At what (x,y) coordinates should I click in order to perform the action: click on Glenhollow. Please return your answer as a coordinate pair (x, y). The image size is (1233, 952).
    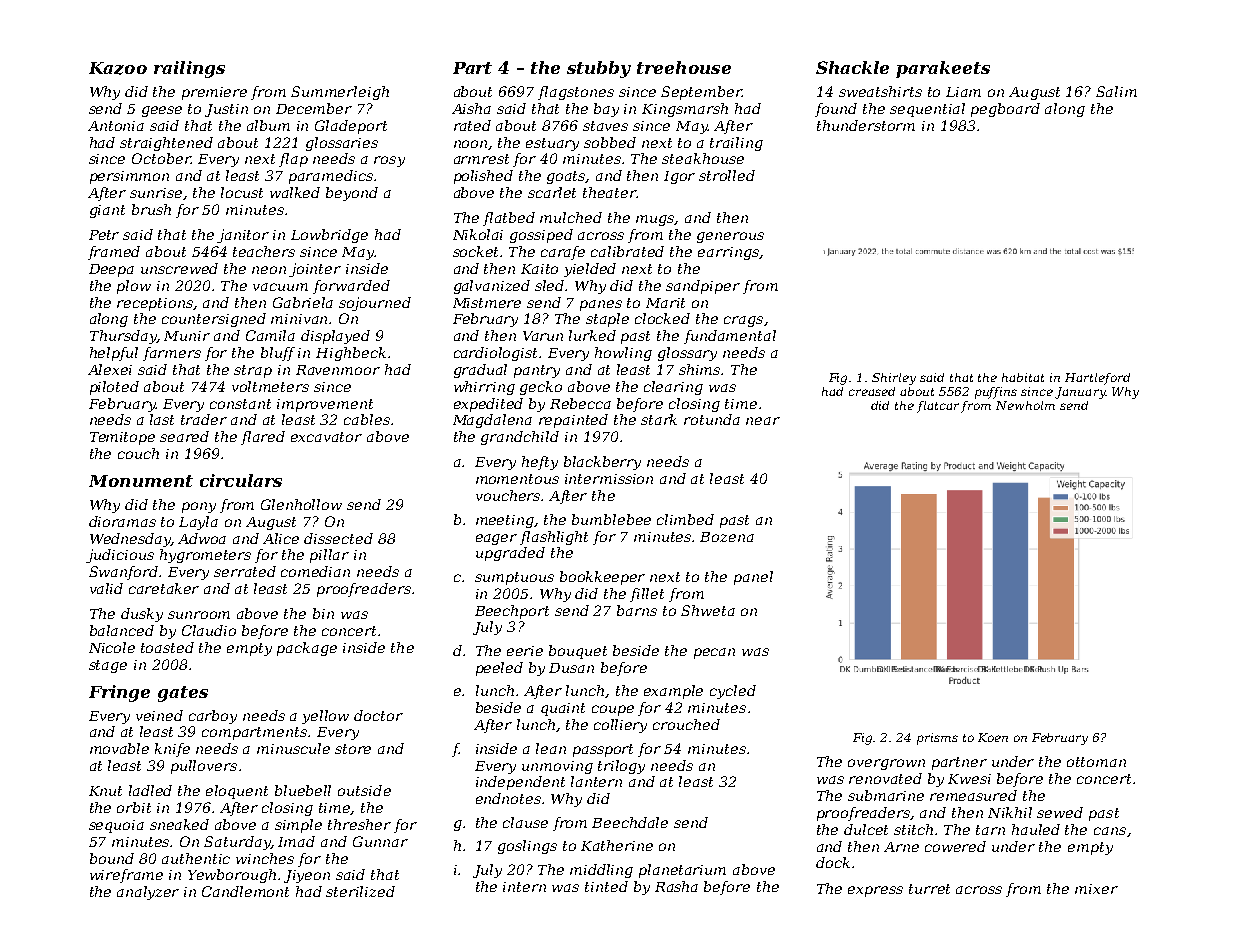
    Looking at the image, I should click on (301, 504).
